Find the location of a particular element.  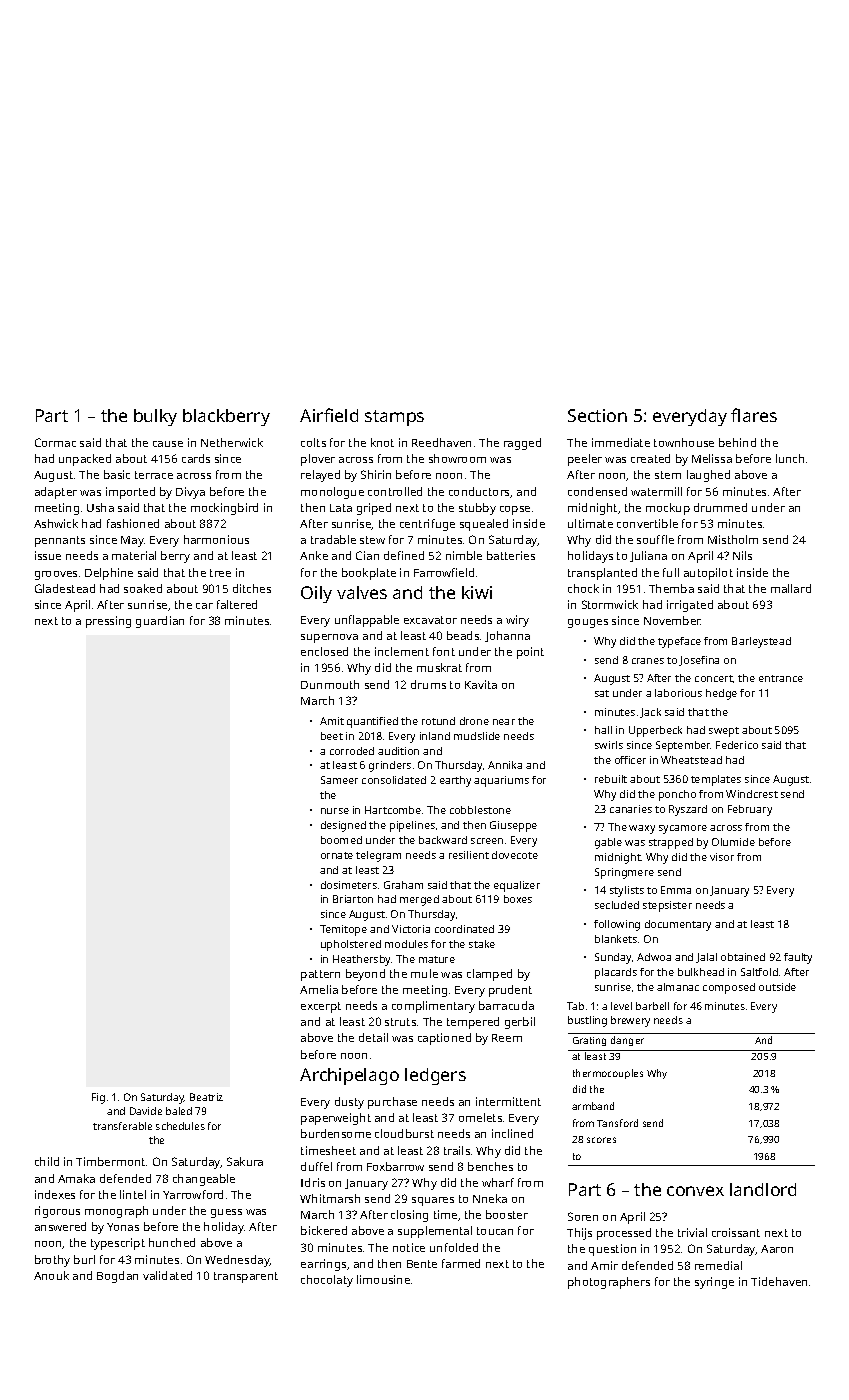

guardian is located at coordinates (160, 622).
